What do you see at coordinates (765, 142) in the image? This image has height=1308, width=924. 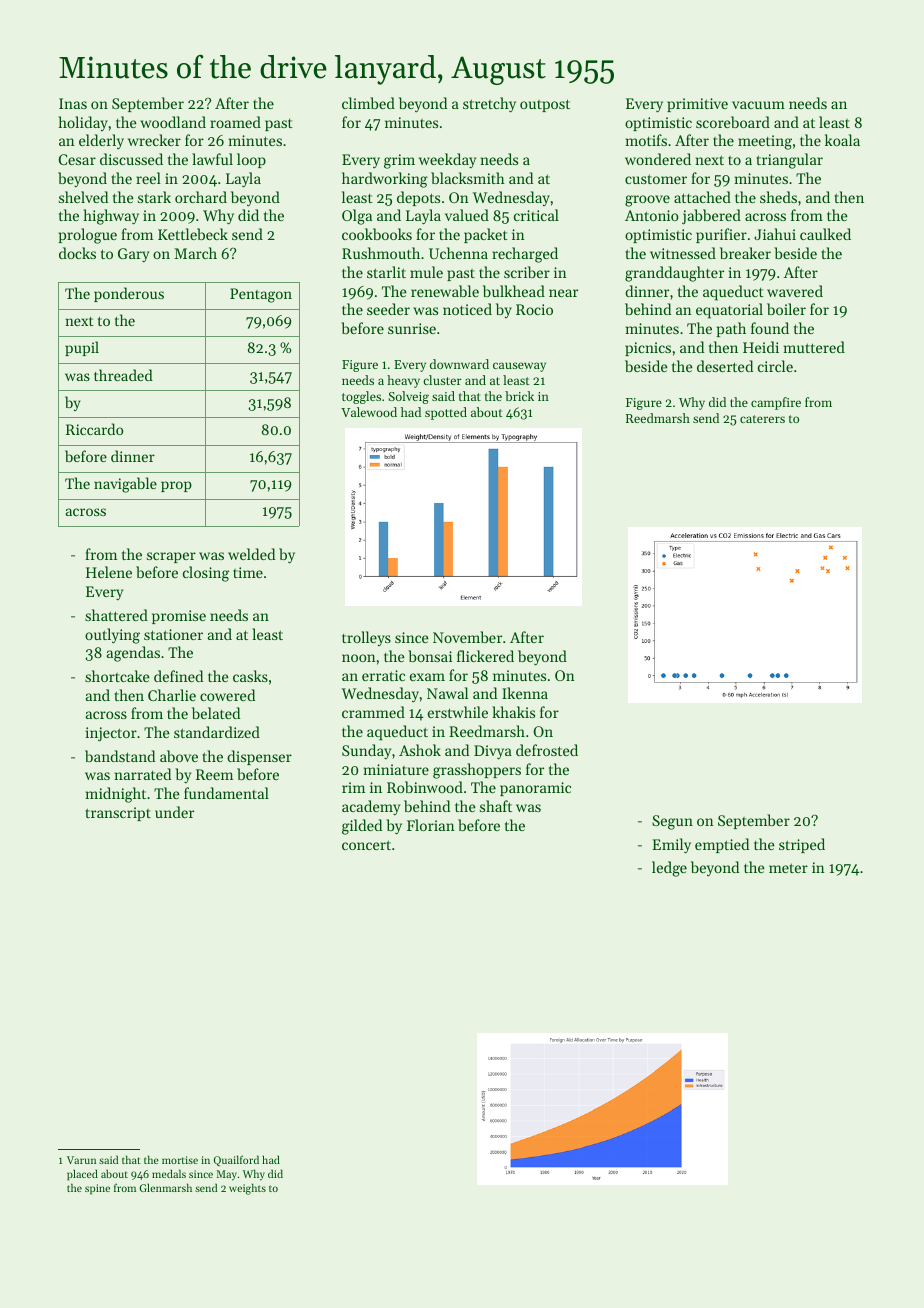 I see `meeting` at bounding box center [765, 142].
